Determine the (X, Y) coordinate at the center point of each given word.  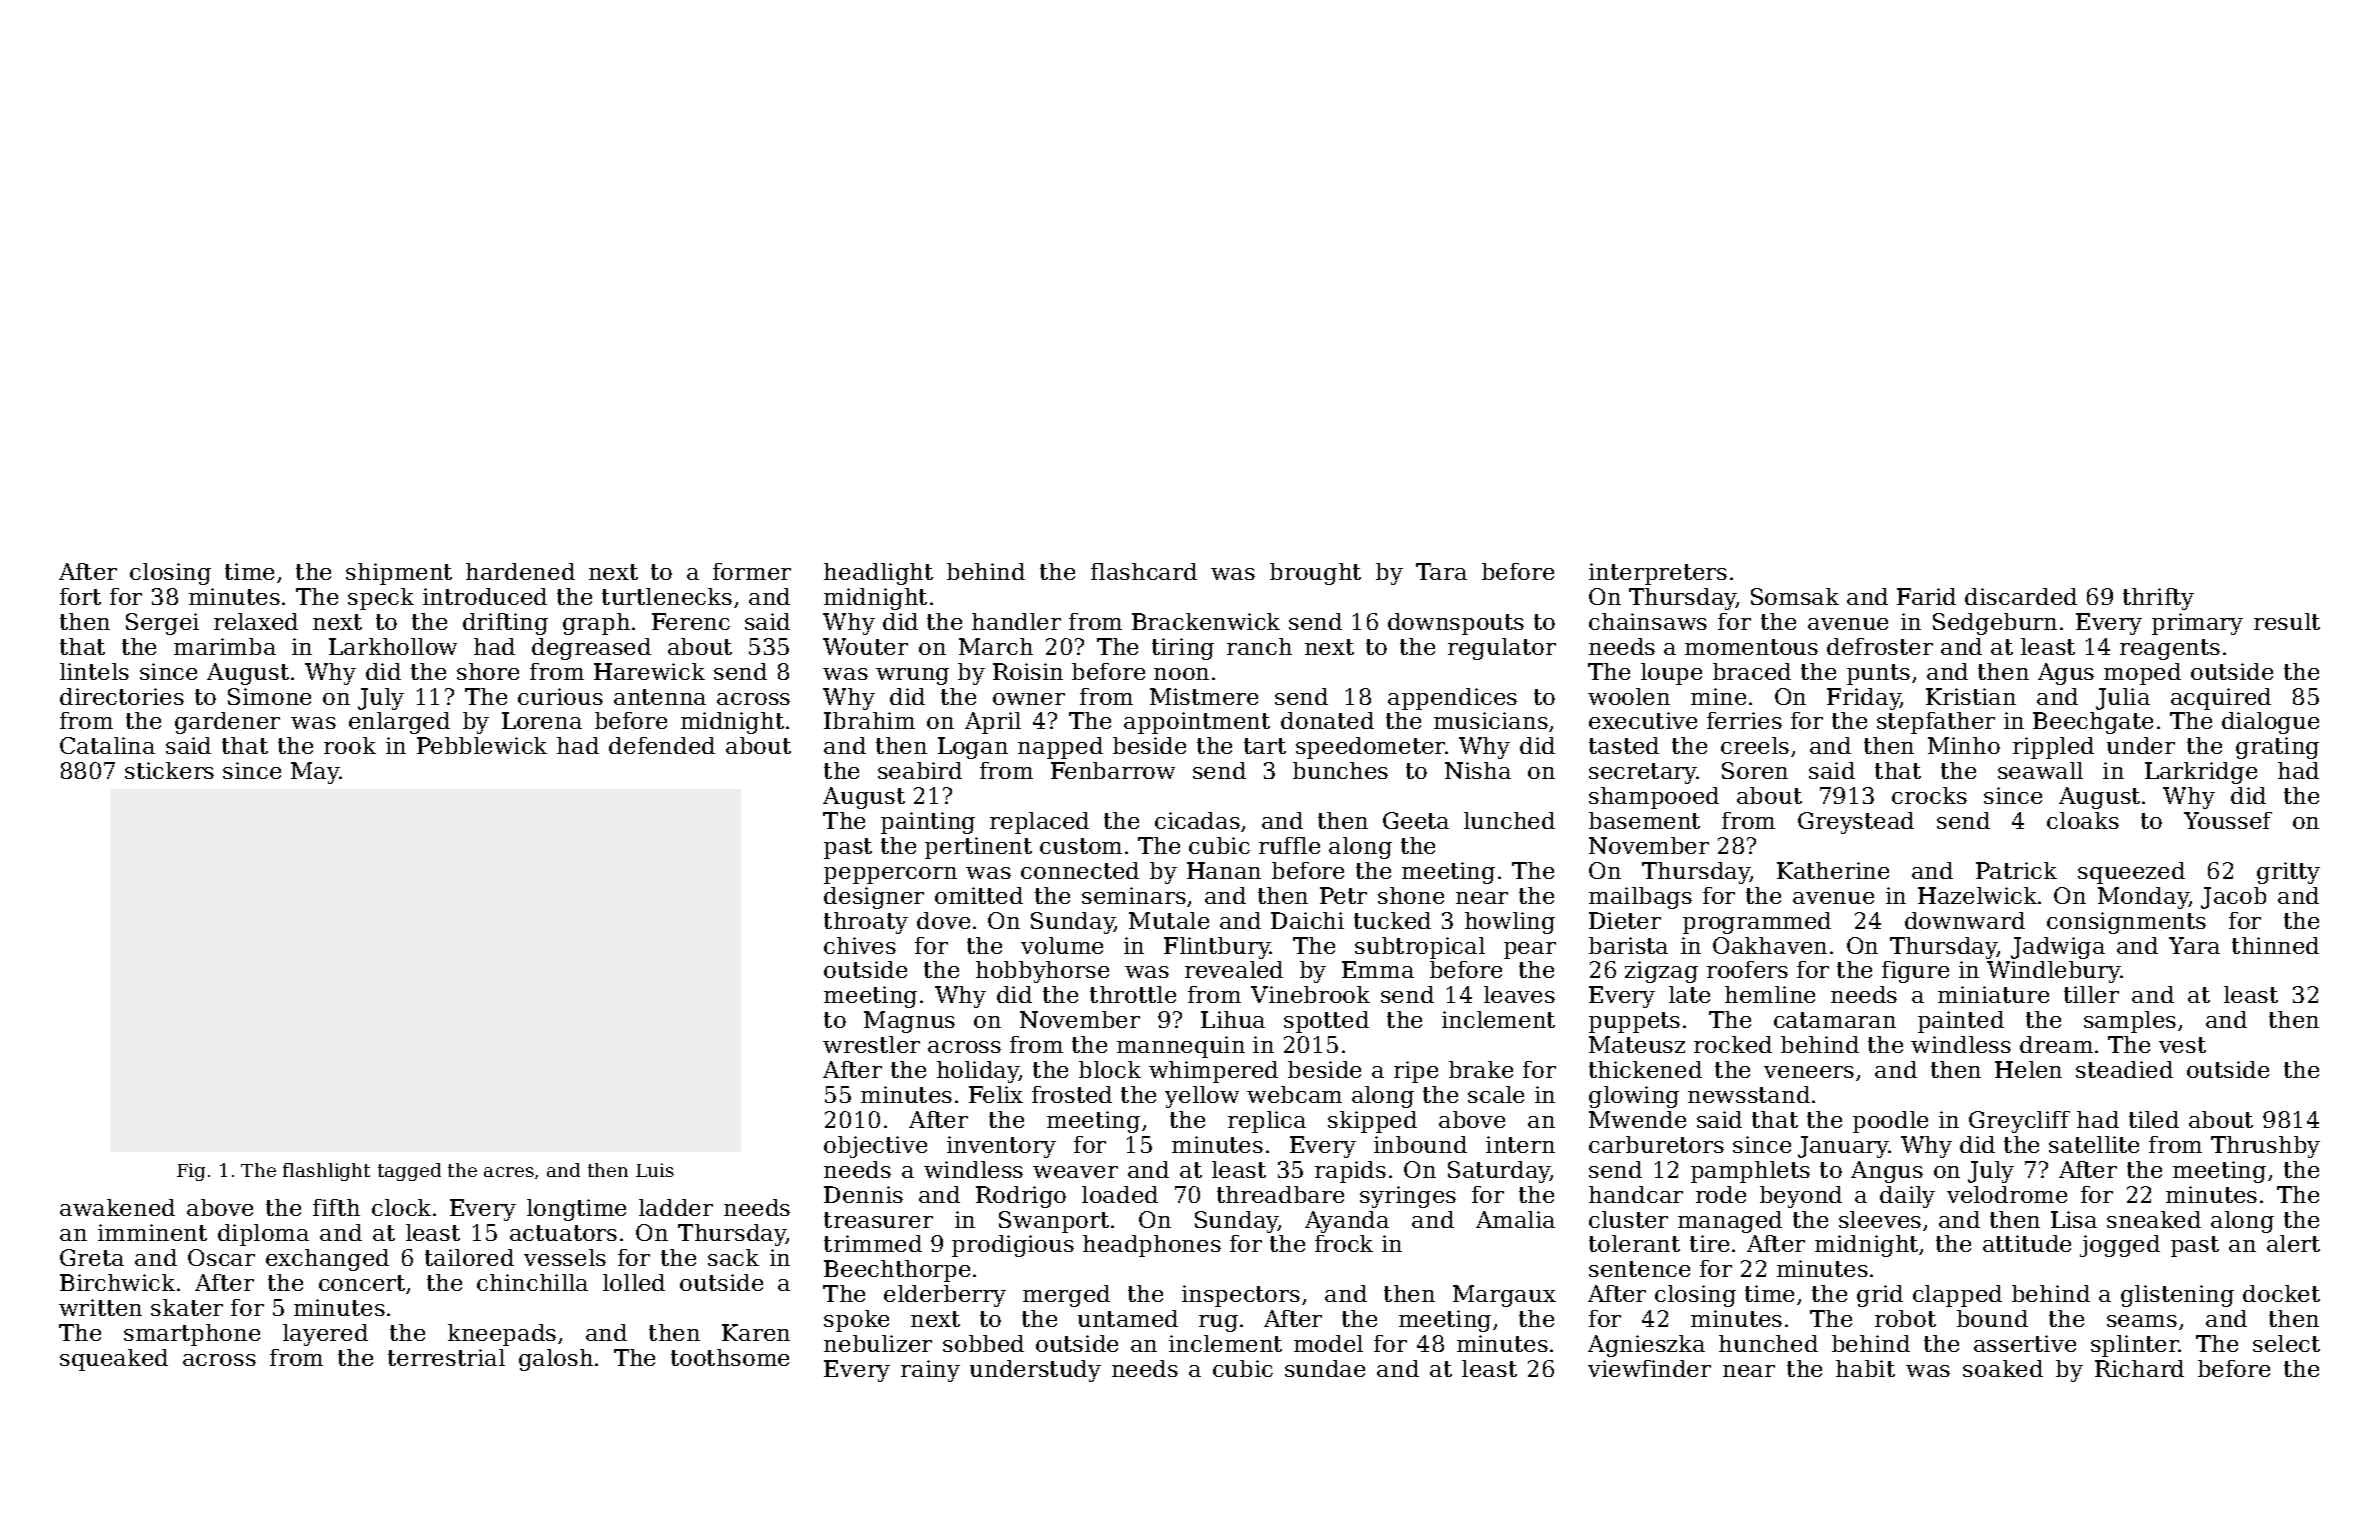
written (100, 1307)
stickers (169, 770)
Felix (996, 1094)
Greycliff (2019, 1122)
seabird (920, 770)
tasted (1624, 745)
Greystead (1856, 823)
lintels (94, 671)
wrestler (871, 1044)
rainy (930, 1371)
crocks (1929, 795)
